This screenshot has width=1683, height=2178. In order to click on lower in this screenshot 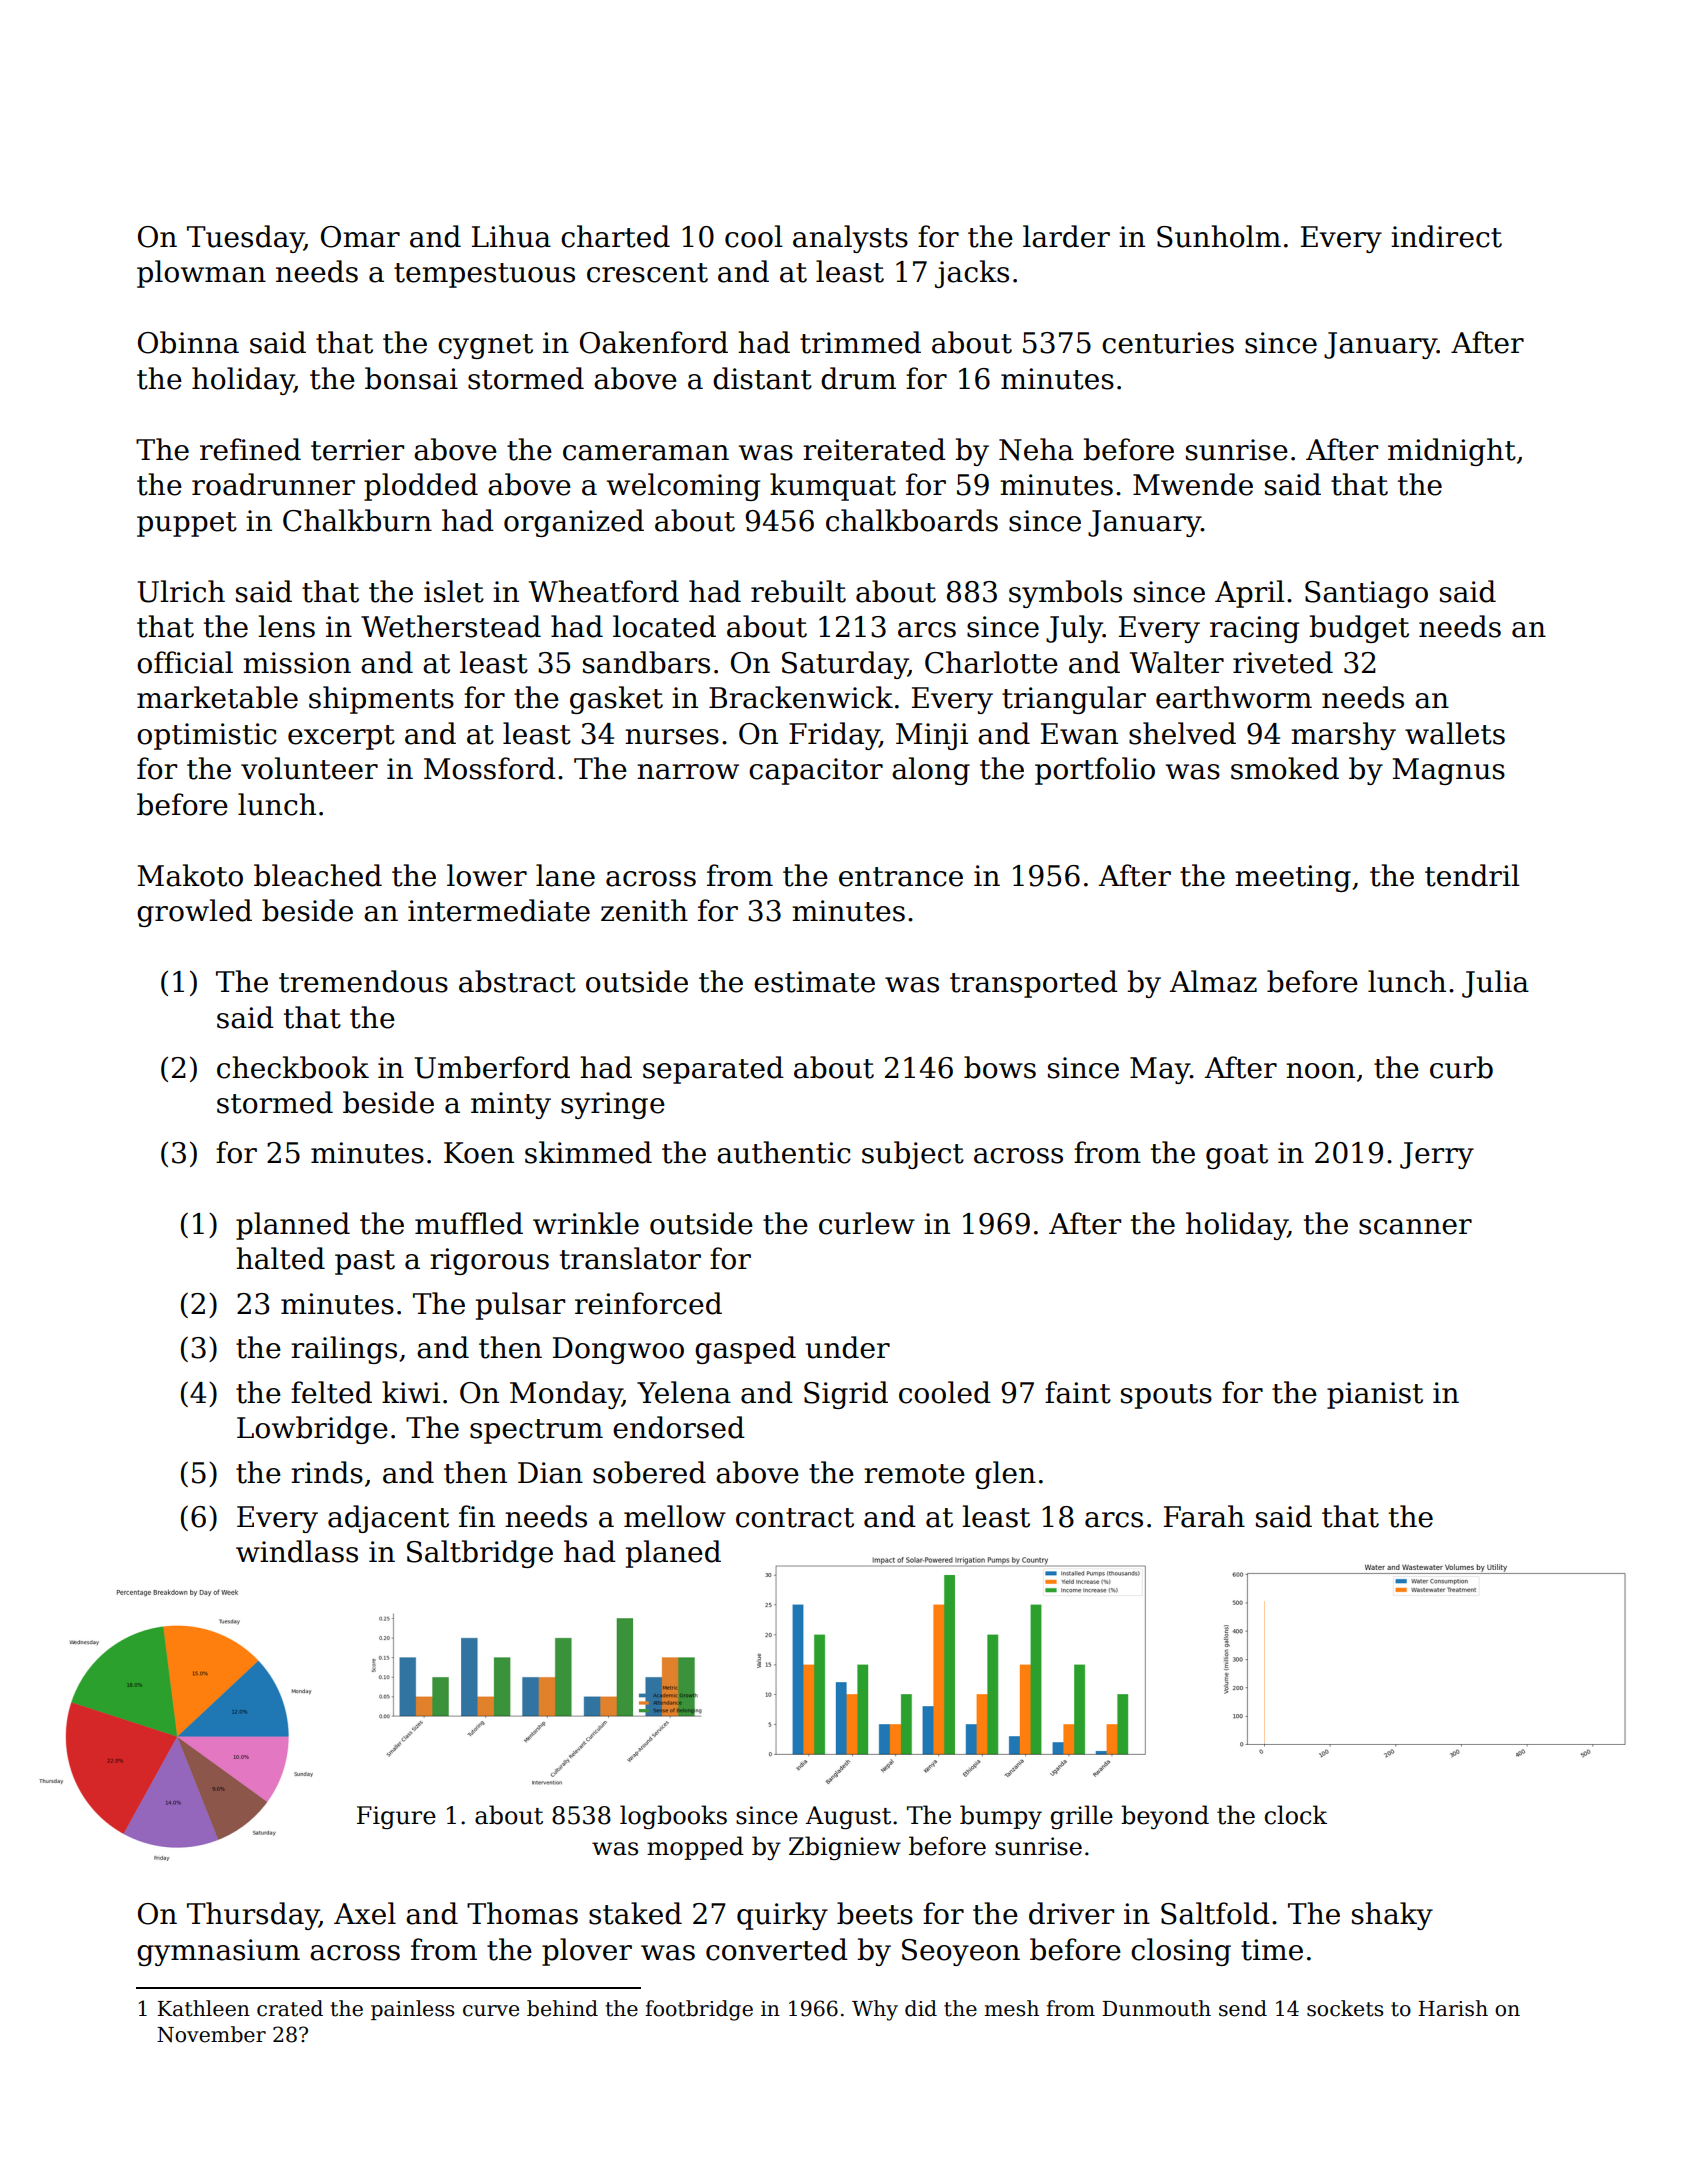, I will do `click(487, 875)`.
